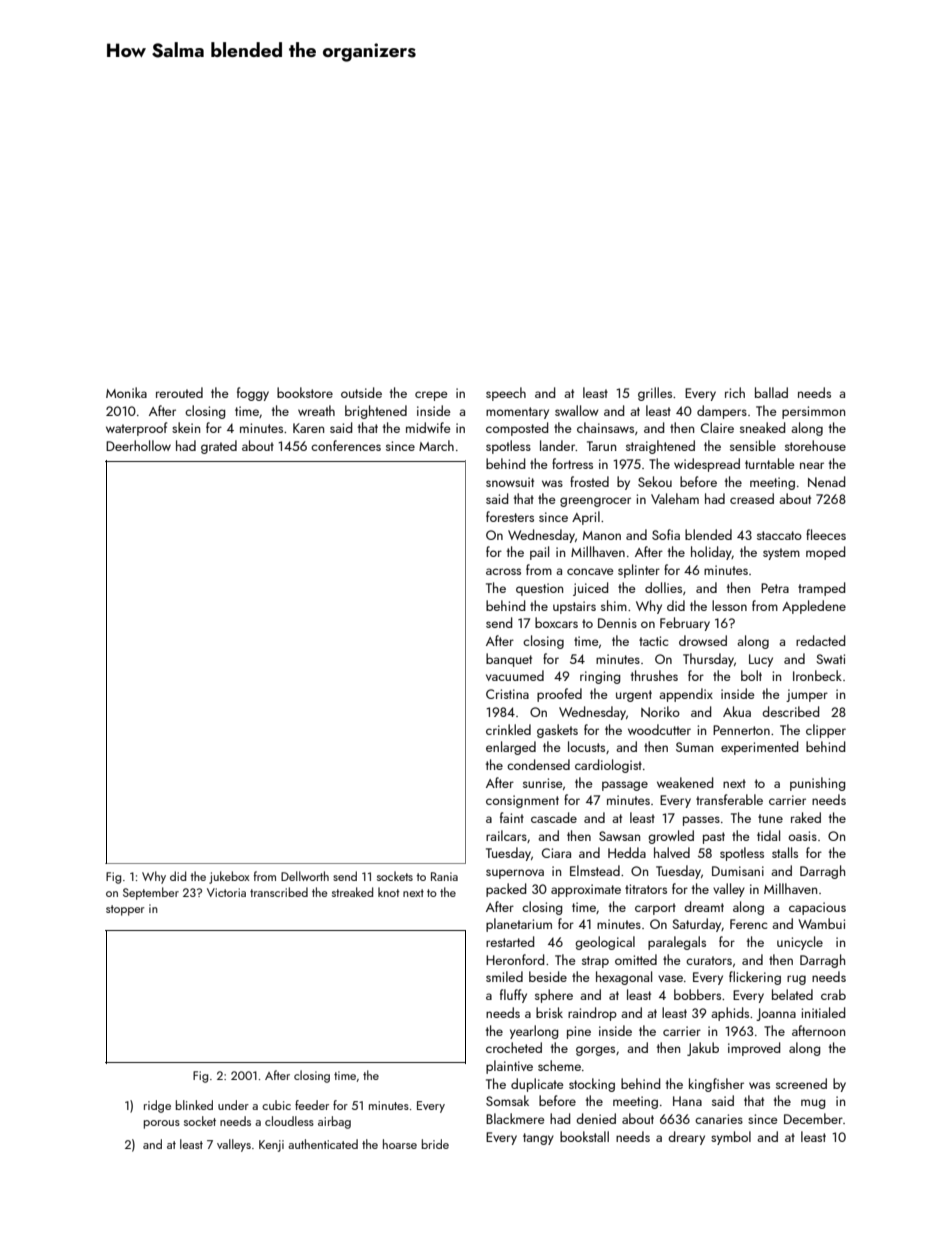 This screenshot has width=952, height=1233. I want to click on dreary, so click(686, 1138).
